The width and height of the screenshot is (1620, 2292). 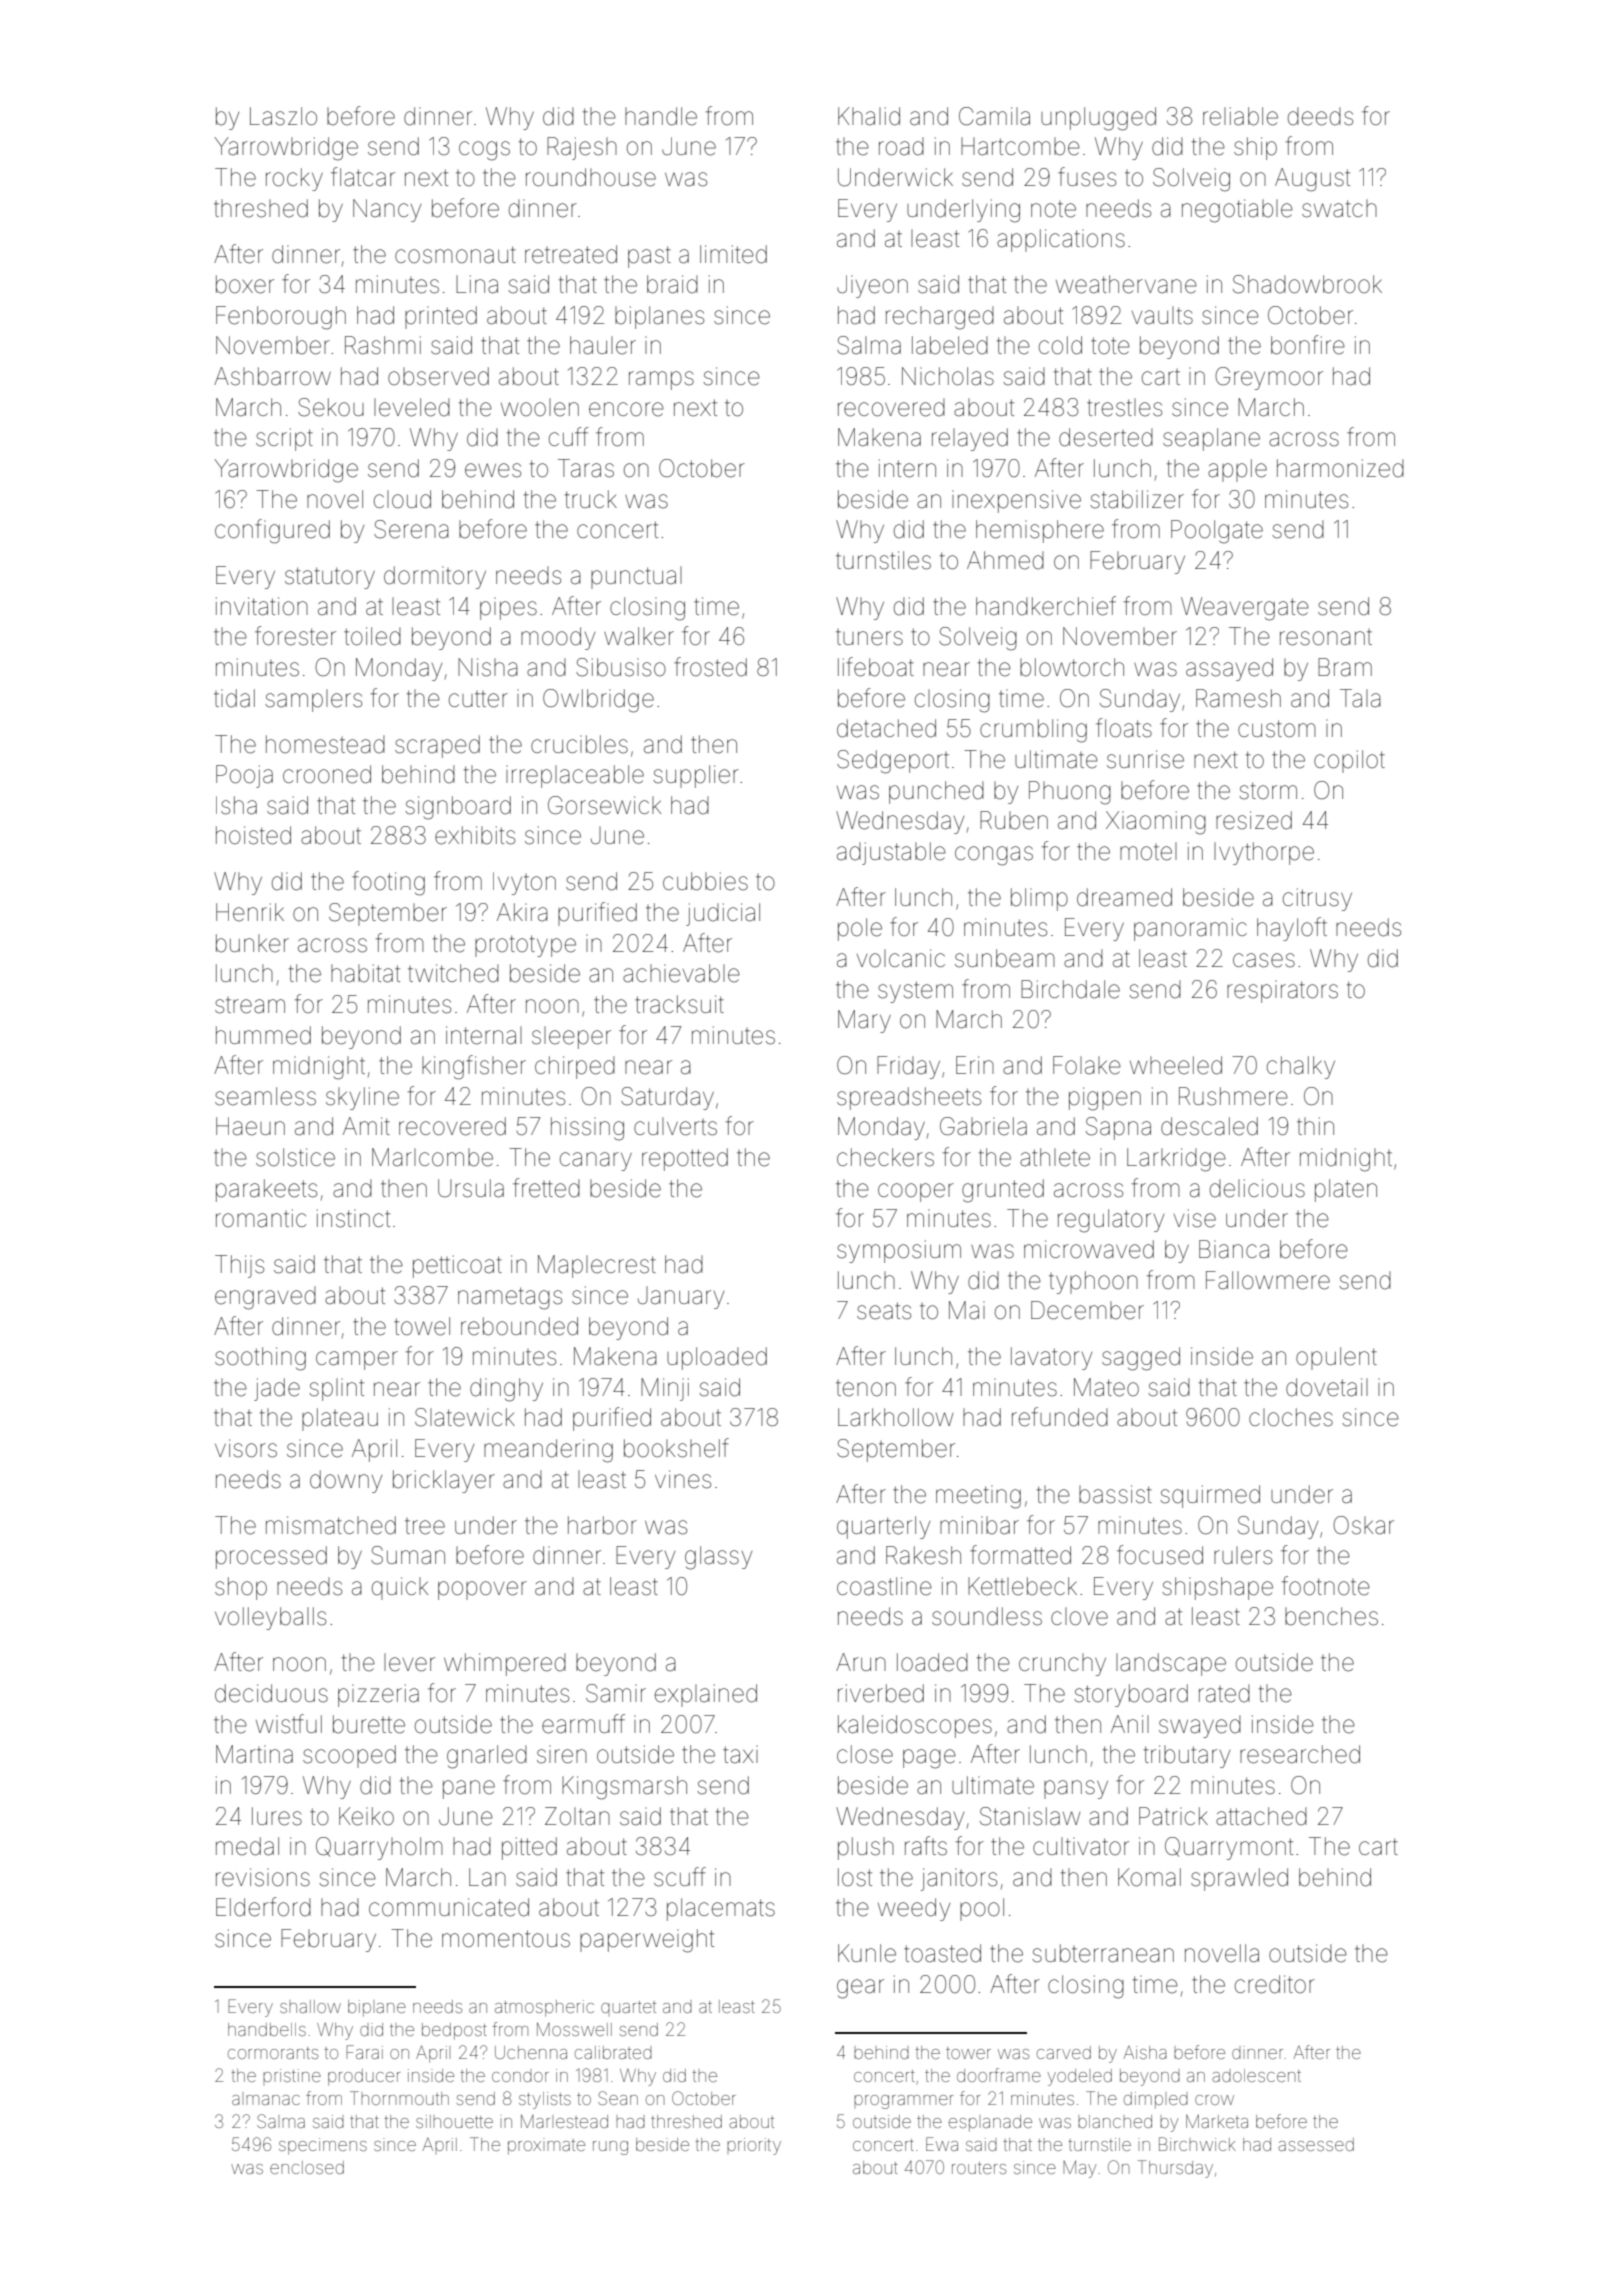 I want to click on handle, so click(x=661, y=116).
